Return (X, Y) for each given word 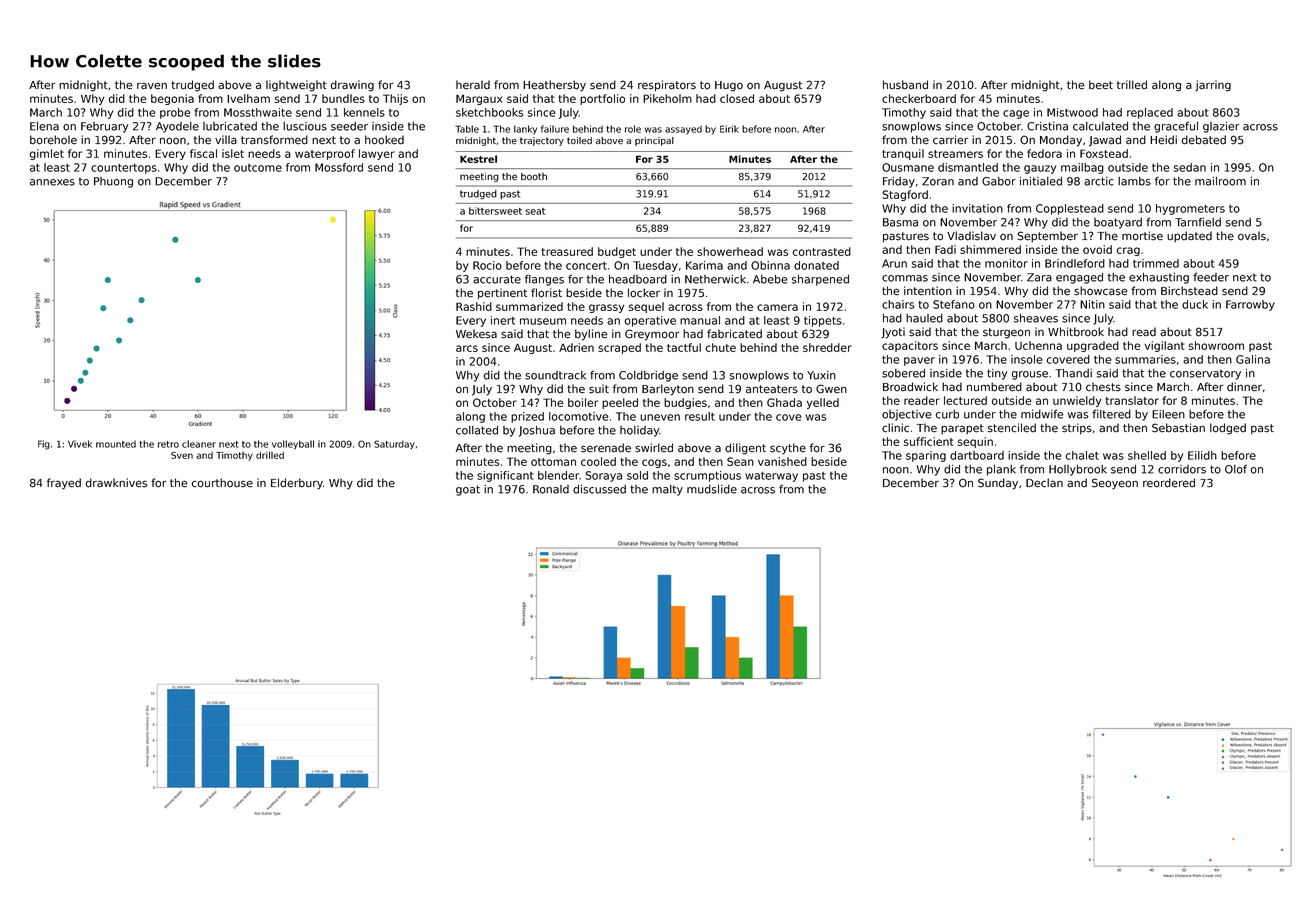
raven (152, 86)
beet (1101, 85)
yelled (823, 403)
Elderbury (297, 484)
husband (905, 85)
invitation (977, 208)
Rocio (487, 265)
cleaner (199, 444)
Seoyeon (1115, 484)
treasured (567, 251)
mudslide (712, 489)
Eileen (1168, 414)
